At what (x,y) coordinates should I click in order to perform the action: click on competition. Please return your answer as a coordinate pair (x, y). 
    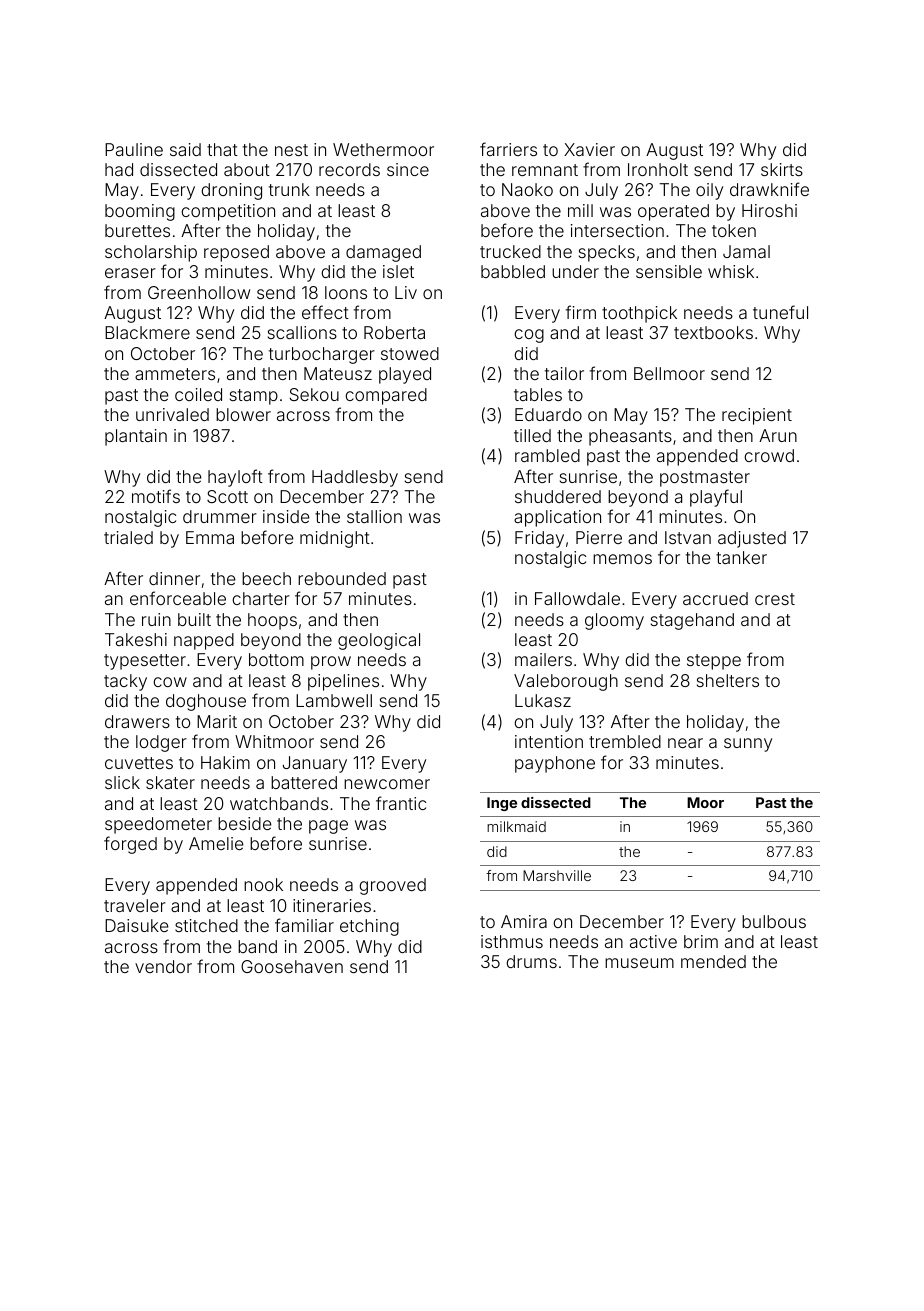
    Looking at the image, I should click on (228, 212).
